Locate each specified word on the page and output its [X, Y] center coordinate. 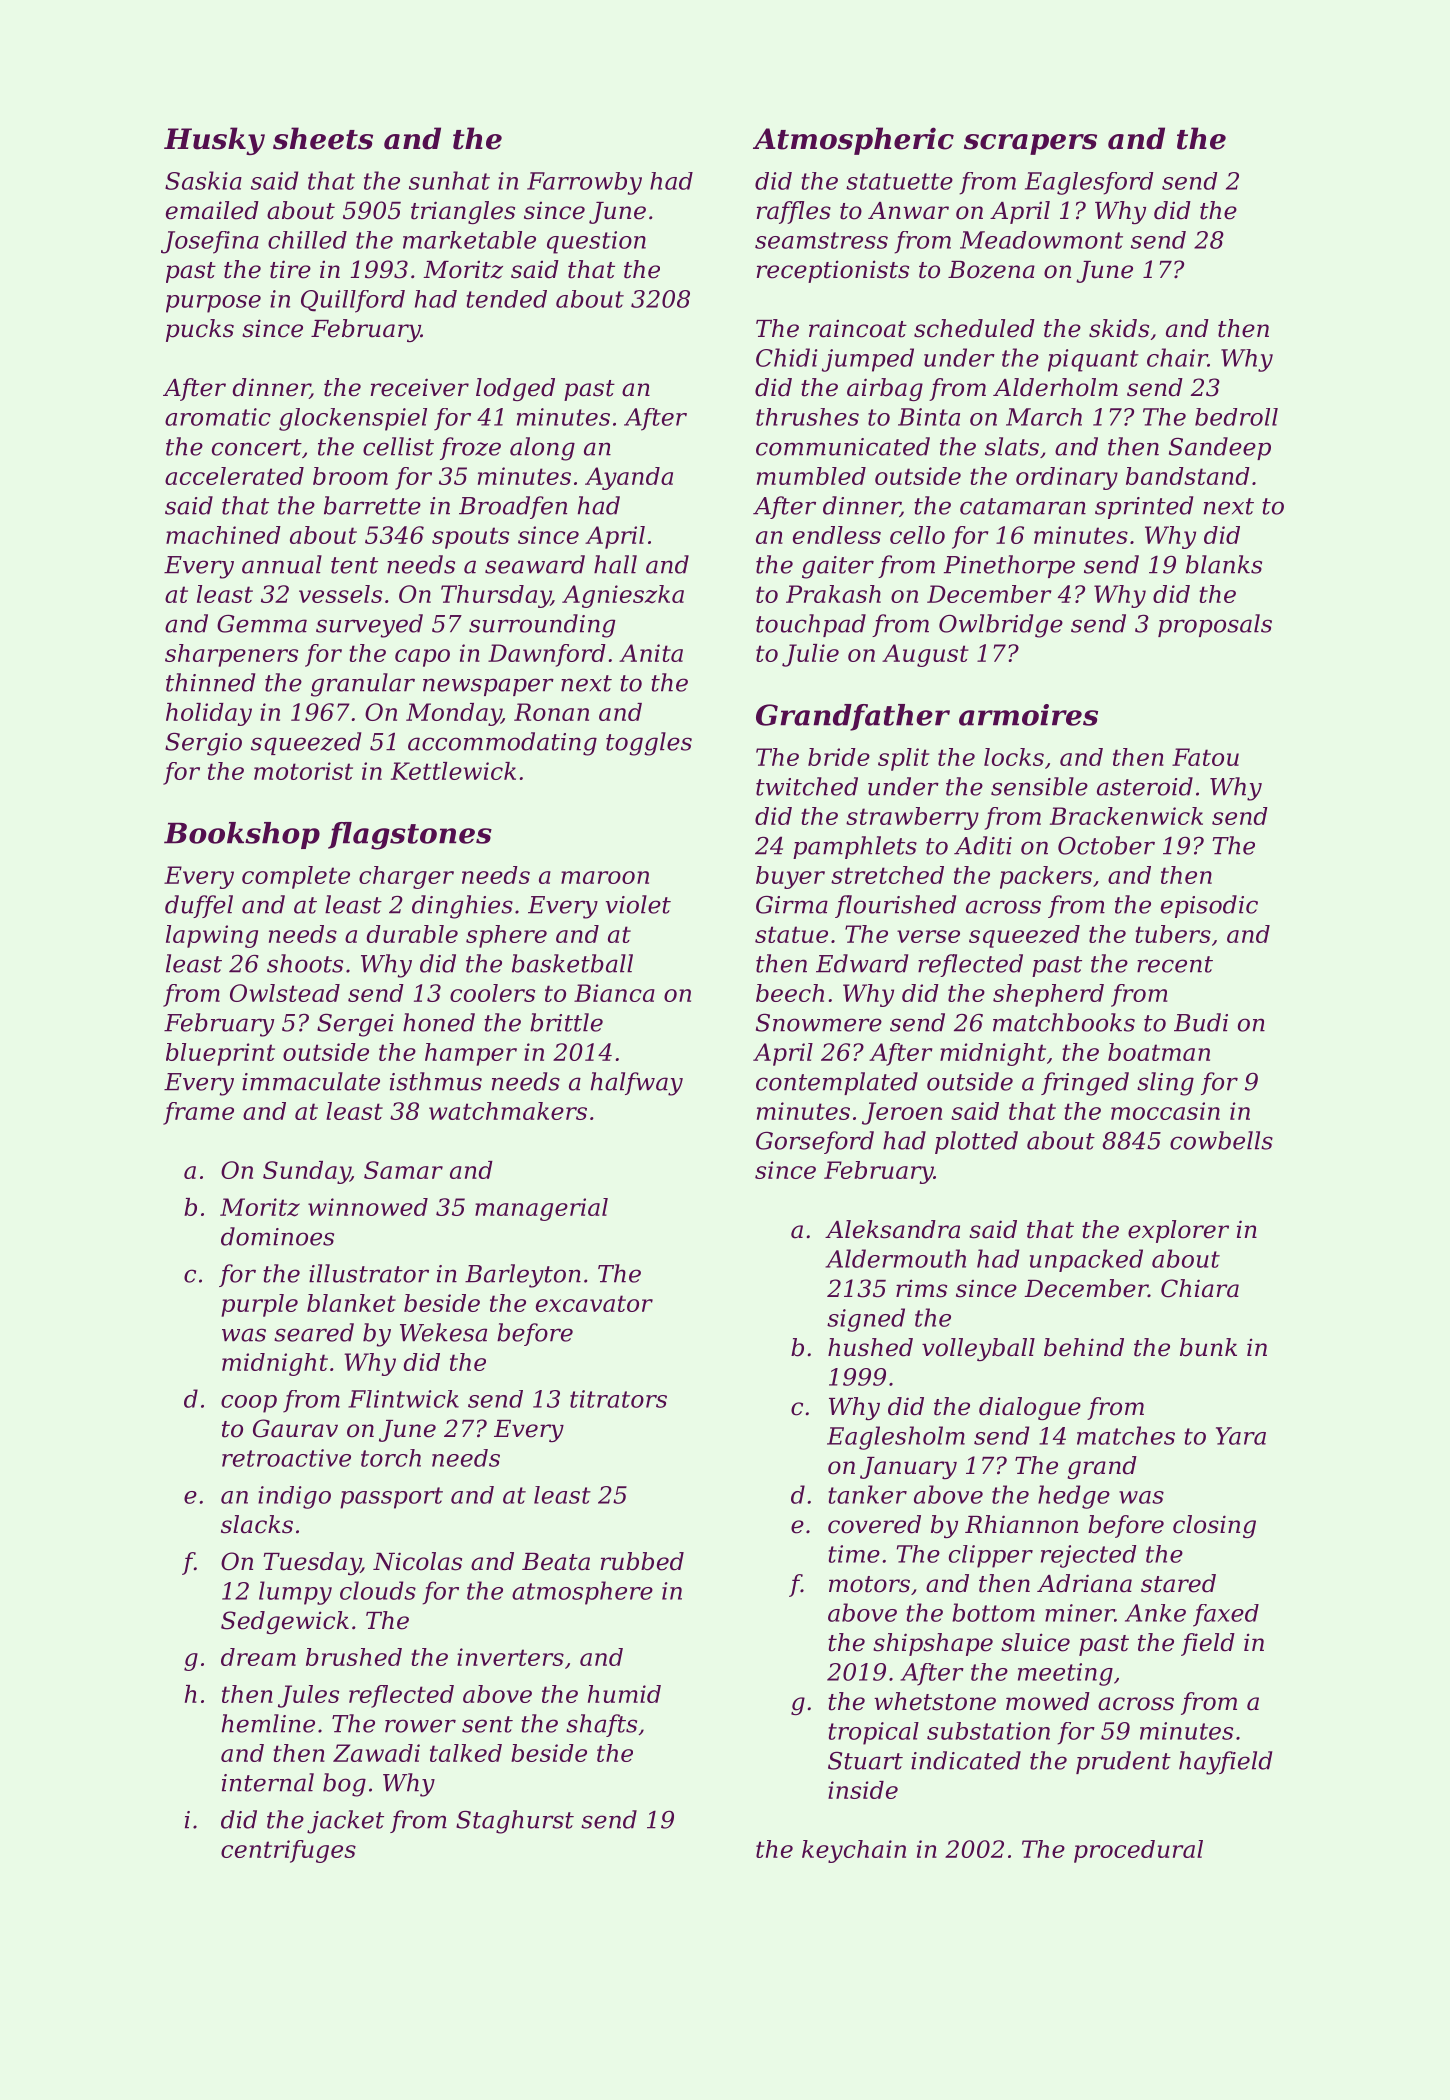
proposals [1215, 625]
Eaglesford [1089, 183]
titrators [618, 1399]
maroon [605, 877]
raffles [794, 212]
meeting [1065, 1674]
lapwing [212, 936]
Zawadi [376, 1753]
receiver [420, 387]
